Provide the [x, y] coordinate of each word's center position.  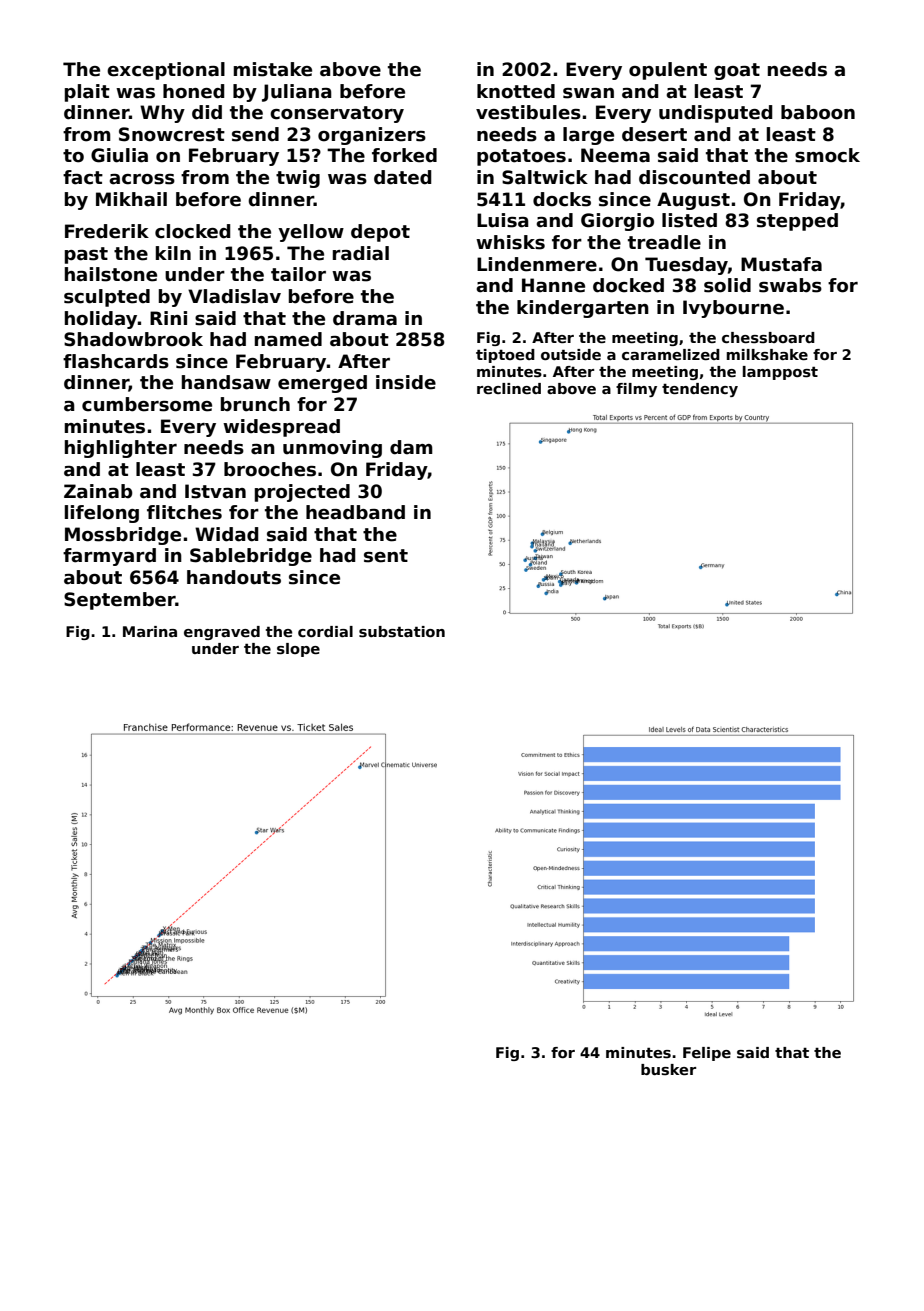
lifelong [102, 514]
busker [668, 1069]
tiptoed [505, 356]
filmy [636, 390]
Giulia [119, 155]
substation [402, 631]
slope [298, 650]
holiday [101, 320]
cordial [325, 631]
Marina [150, 631]
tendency [700, 390]
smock [827, 155]
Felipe [707, 1054]
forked [404, 155]
